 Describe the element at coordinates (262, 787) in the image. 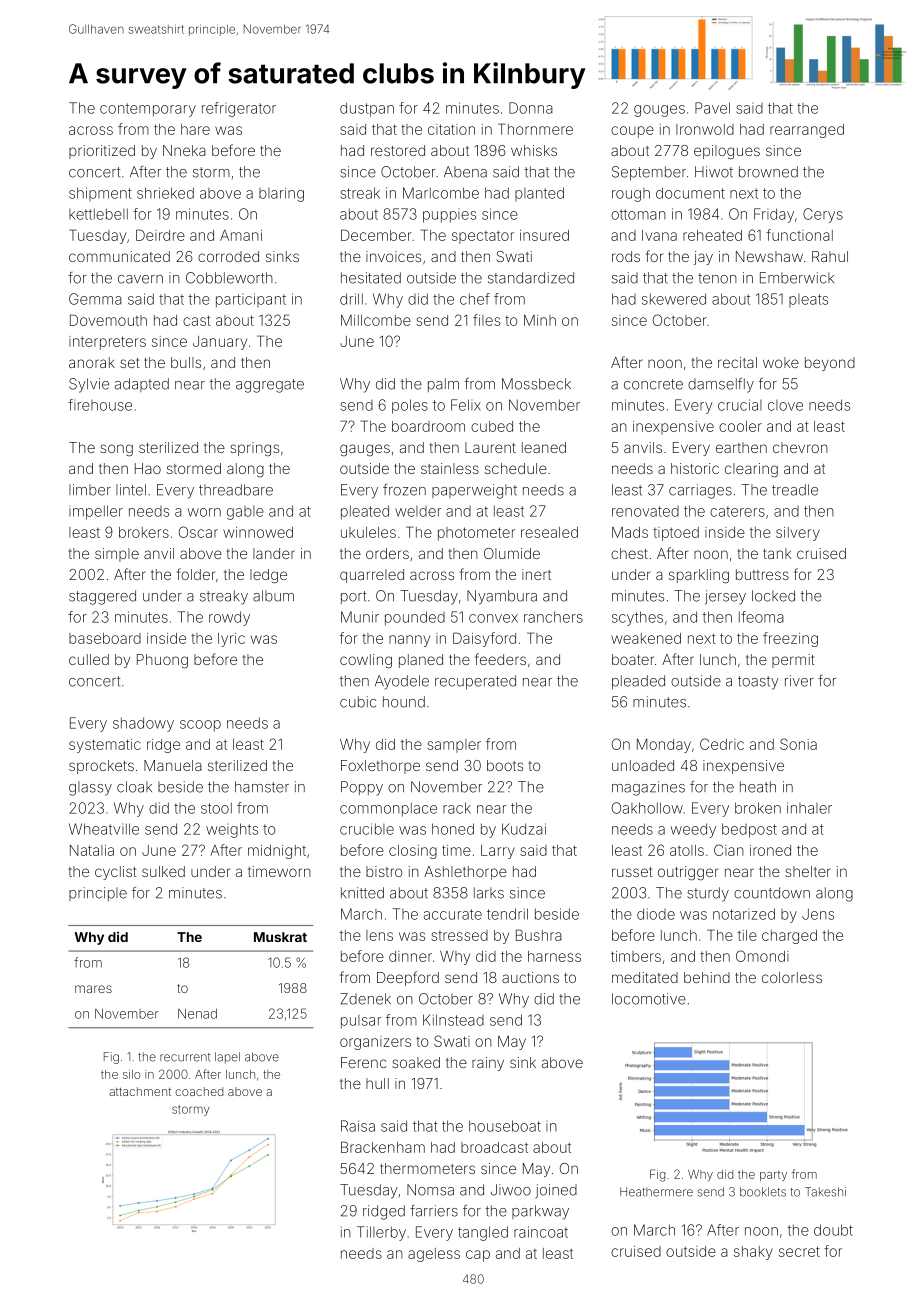

I see `hamster` at that location.
